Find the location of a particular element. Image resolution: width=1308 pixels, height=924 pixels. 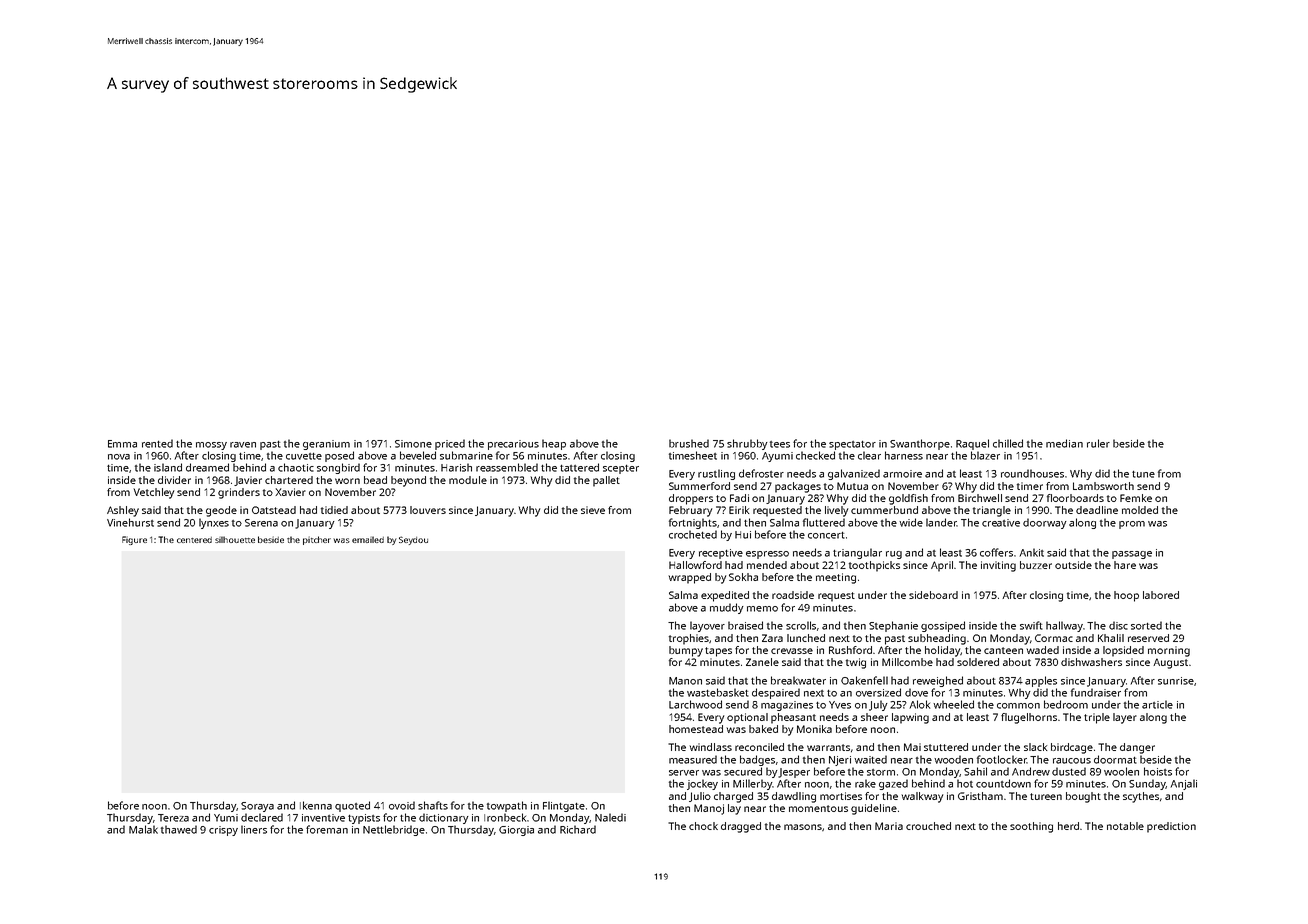

mortises is located at coordinates (841, 796).
